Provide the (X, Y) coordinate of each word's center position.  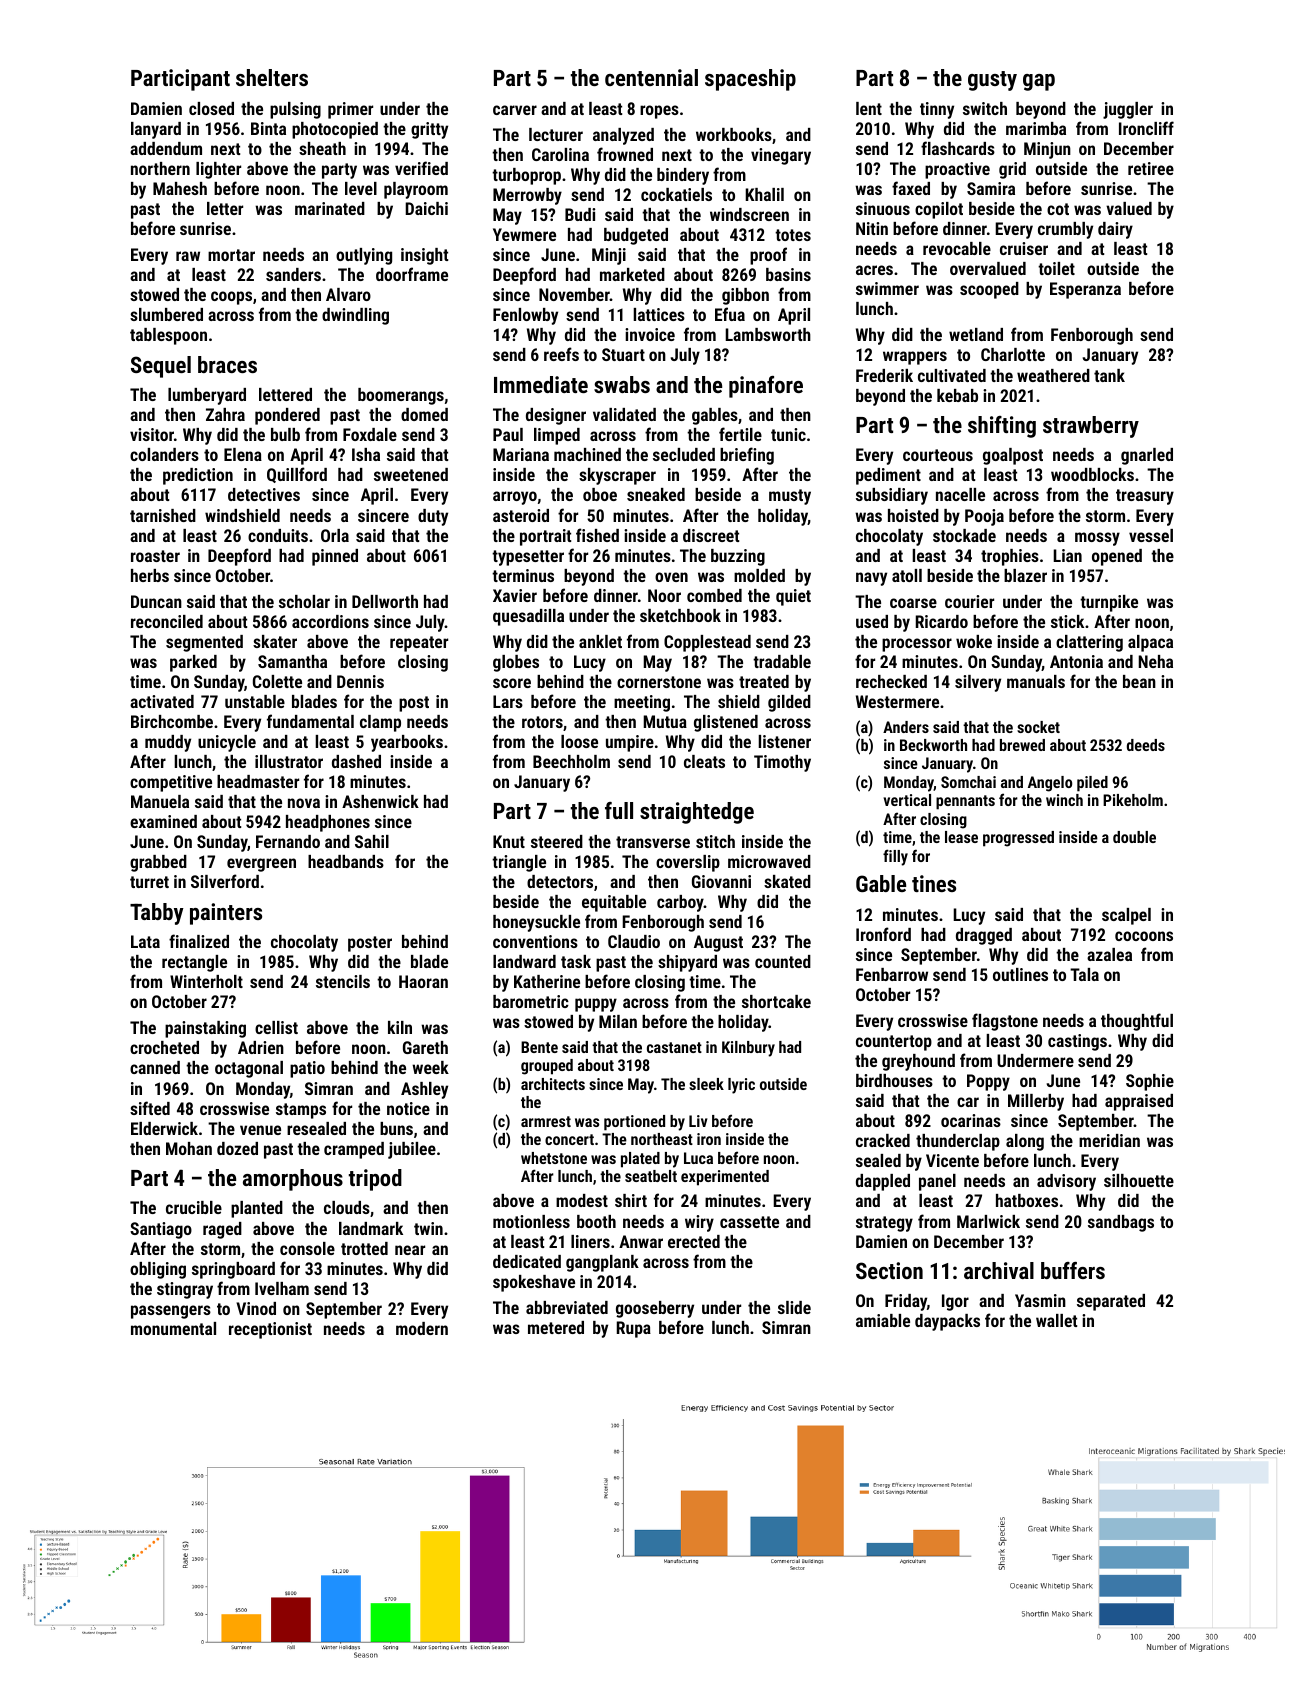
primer (350, 110)
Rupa (634, 1329)
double (1134, 837)
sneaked (656, 494)
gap (1039, 82)
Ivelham (282, 1288)
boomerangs (401, 396)
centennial (651, 77)
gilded (789, 703)
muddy (168, 743)
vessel (1151, 535)
